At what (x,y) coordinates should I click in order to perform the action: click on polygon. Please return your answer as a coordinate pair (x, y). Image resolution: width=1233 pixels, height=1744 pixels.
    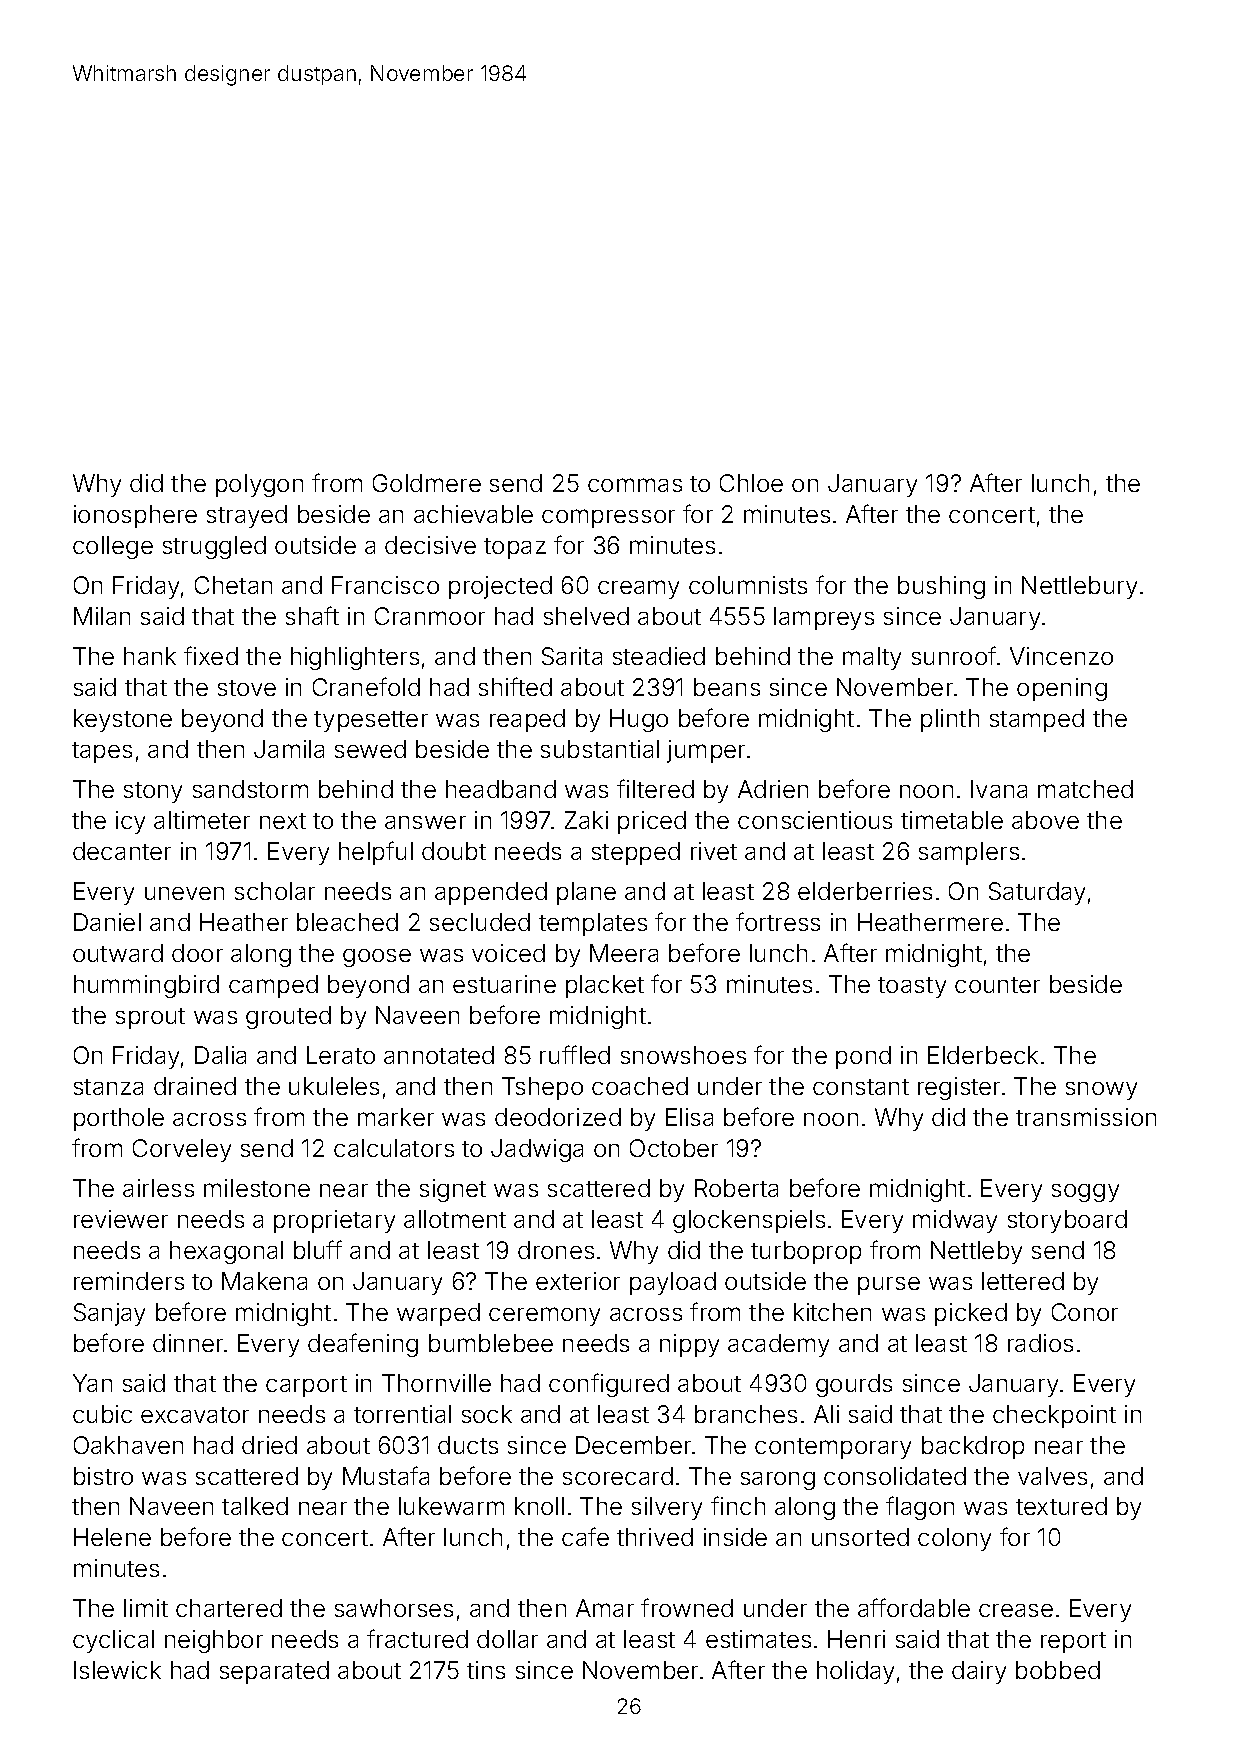
    Looking at the image, I should click on (259, 485).
